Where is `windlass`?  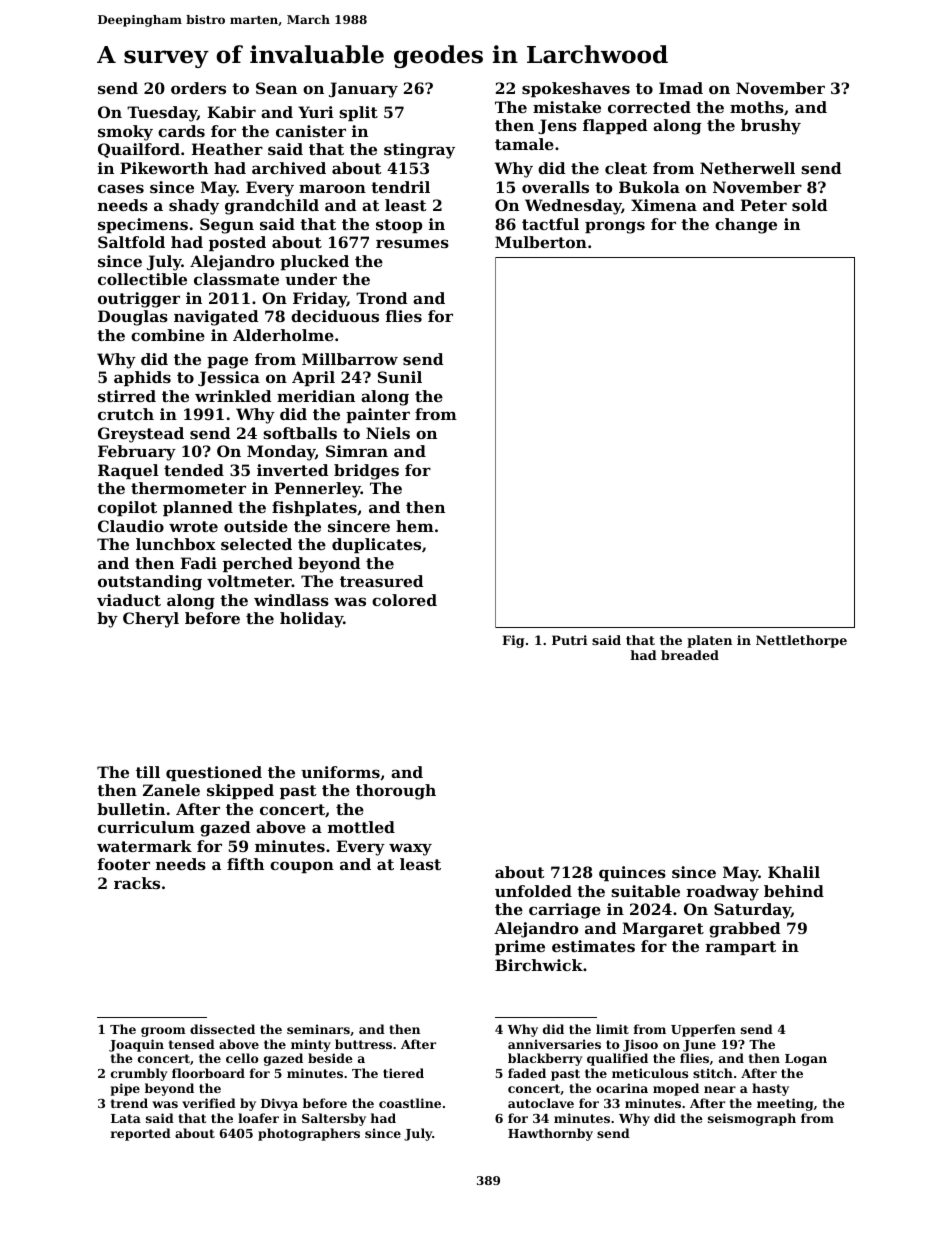
windlass is located at coordinates (291, 600).
